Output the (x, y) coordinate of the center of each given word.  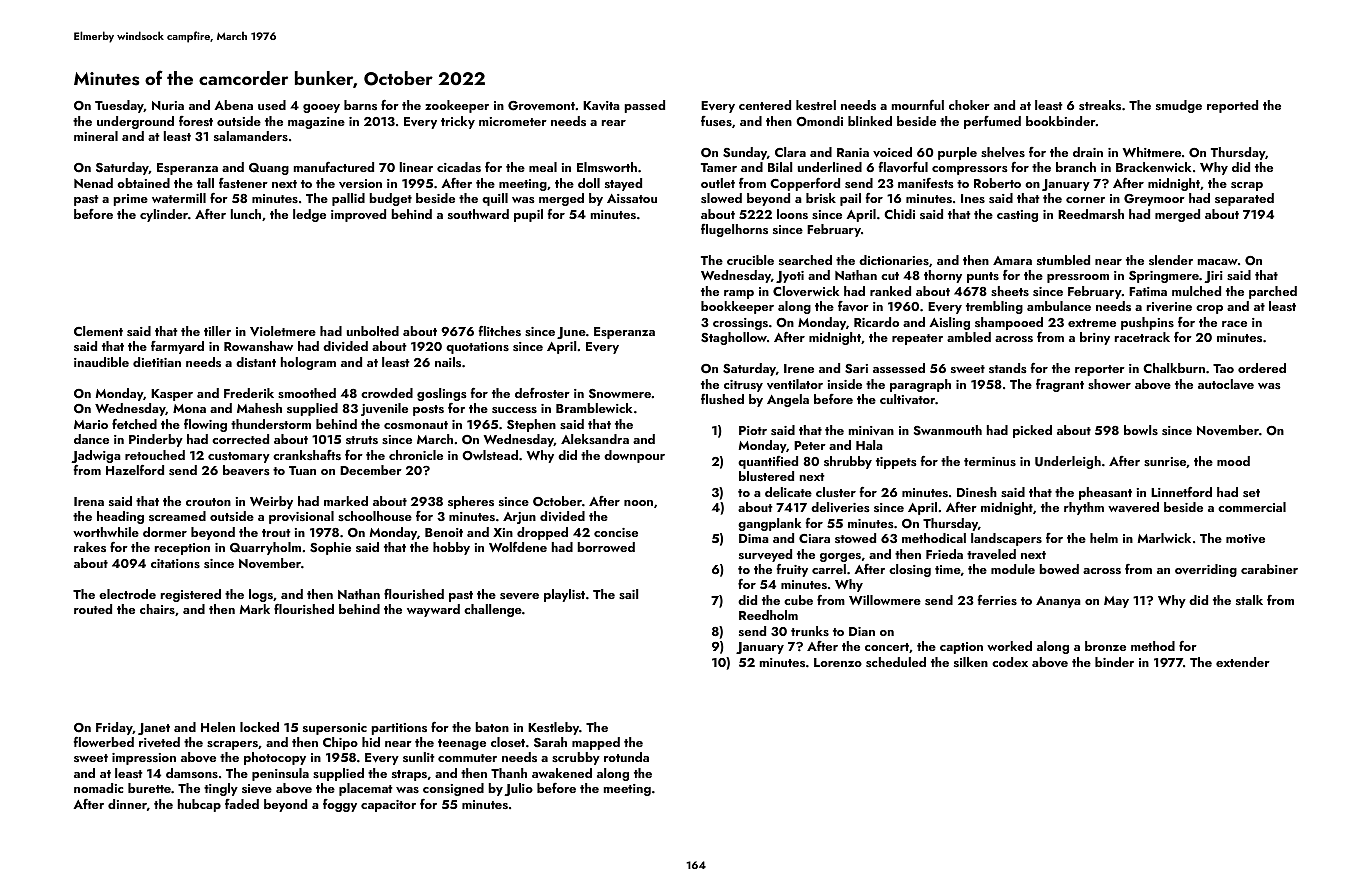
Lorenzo (838, 662)
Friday (114, 728)
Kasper (172, 395)
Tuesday (119, 106)
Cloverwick (806, 291)
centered (765, 105)
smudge (1179, 106)
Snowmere (620, 394)
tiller (217, 331)
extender (1243, 662)
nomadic (98, 788)
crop (1209, 309)
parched (1273, 292)
